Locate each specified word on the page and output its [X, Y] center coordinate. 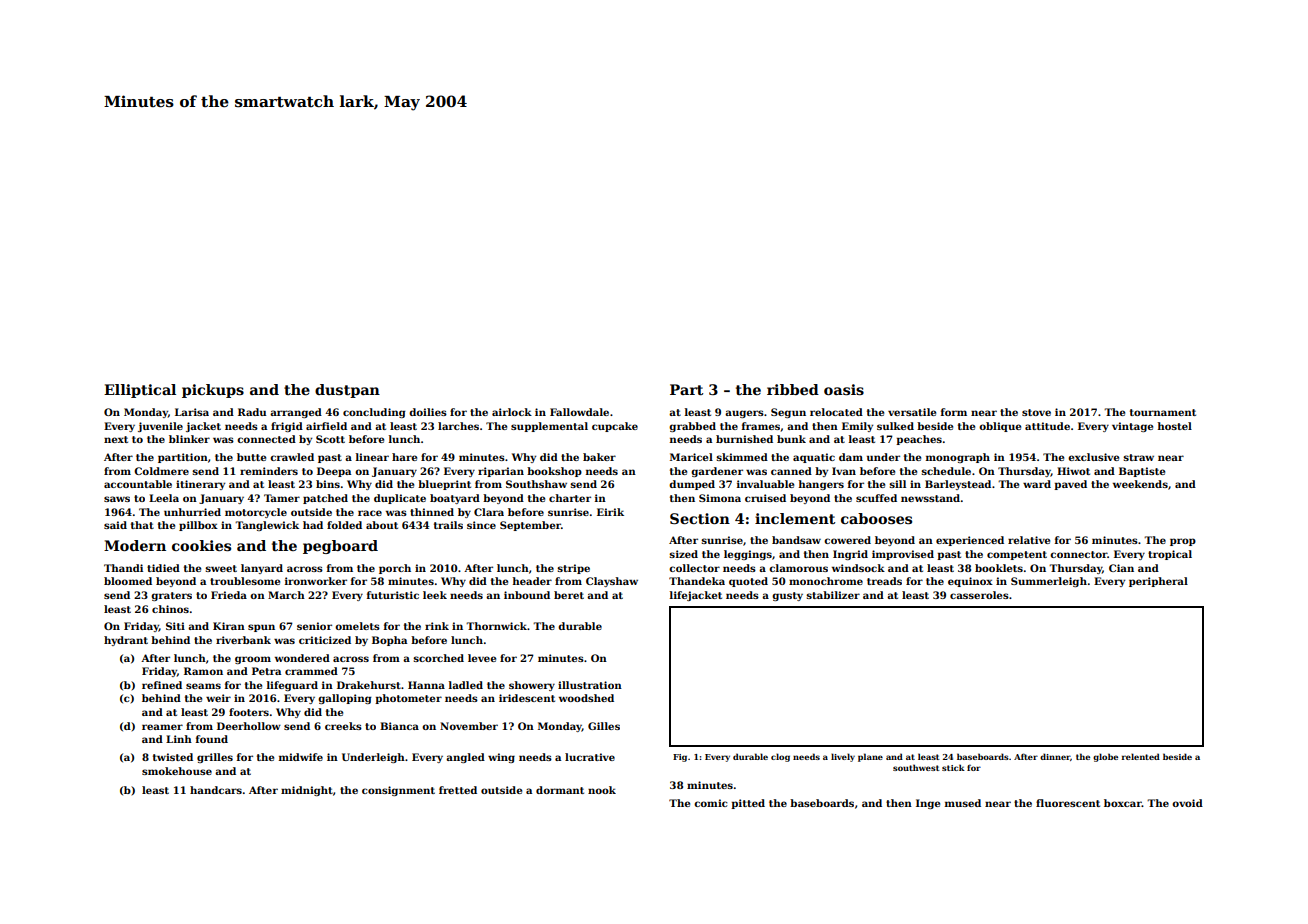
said [115, 525]
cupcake [615, 427]
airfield [326, 426]
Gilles [604, 726]
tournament [1163, 412]
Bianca [399, 726]
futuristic [393, 595]
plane [870, 757]
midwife [301, 757]
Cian [1121, 568]
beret [569, 595]
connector [1078, 554]
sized [683, 554]
